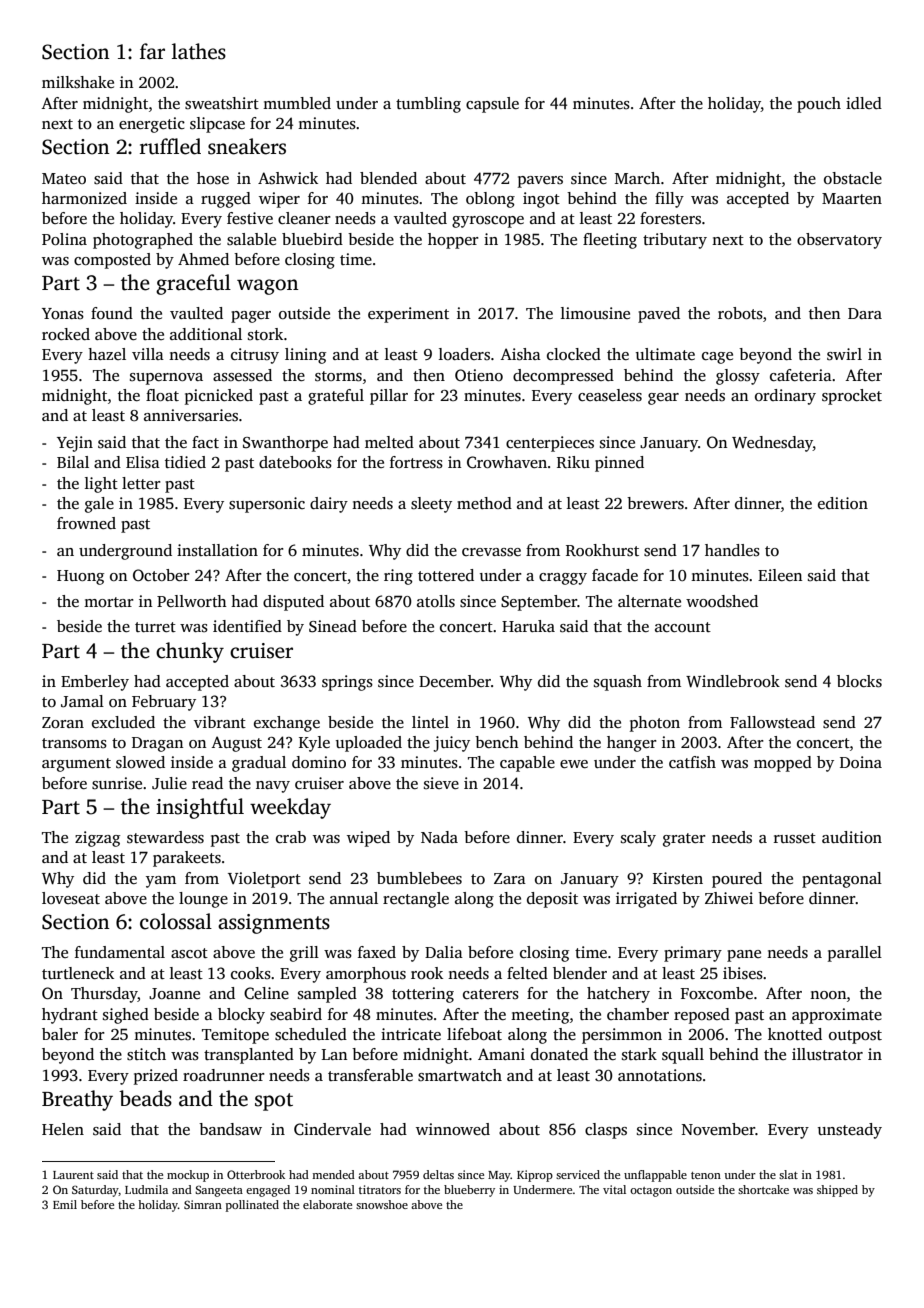 The image size is (924, 1308). What do you see at coordinates (369, 744) in the screenshot?
I see `uploaded` at bounding box center [369, 744].
